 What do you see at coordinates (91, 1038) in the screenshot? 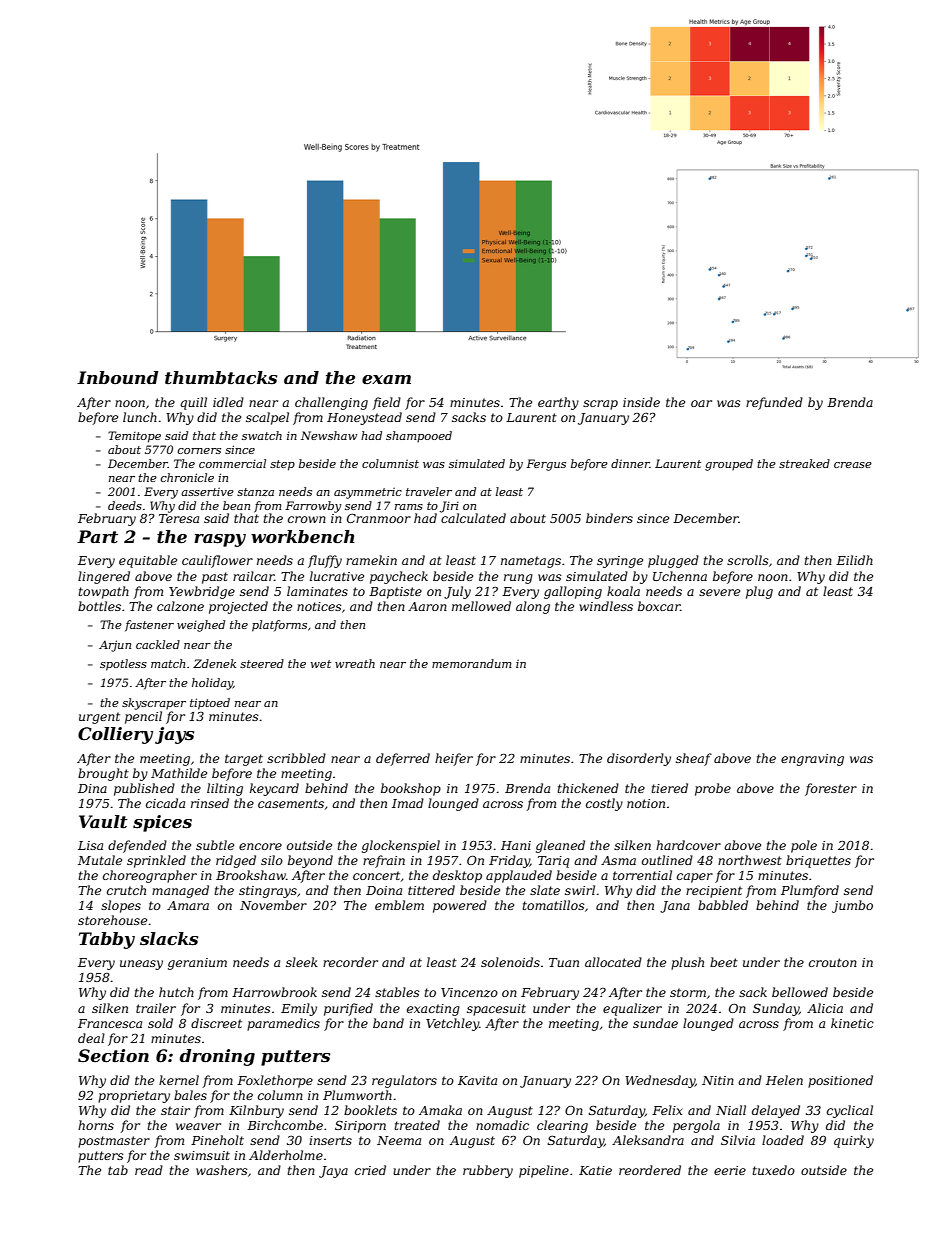
I see `deal` at bounding box center [91, 1038].
